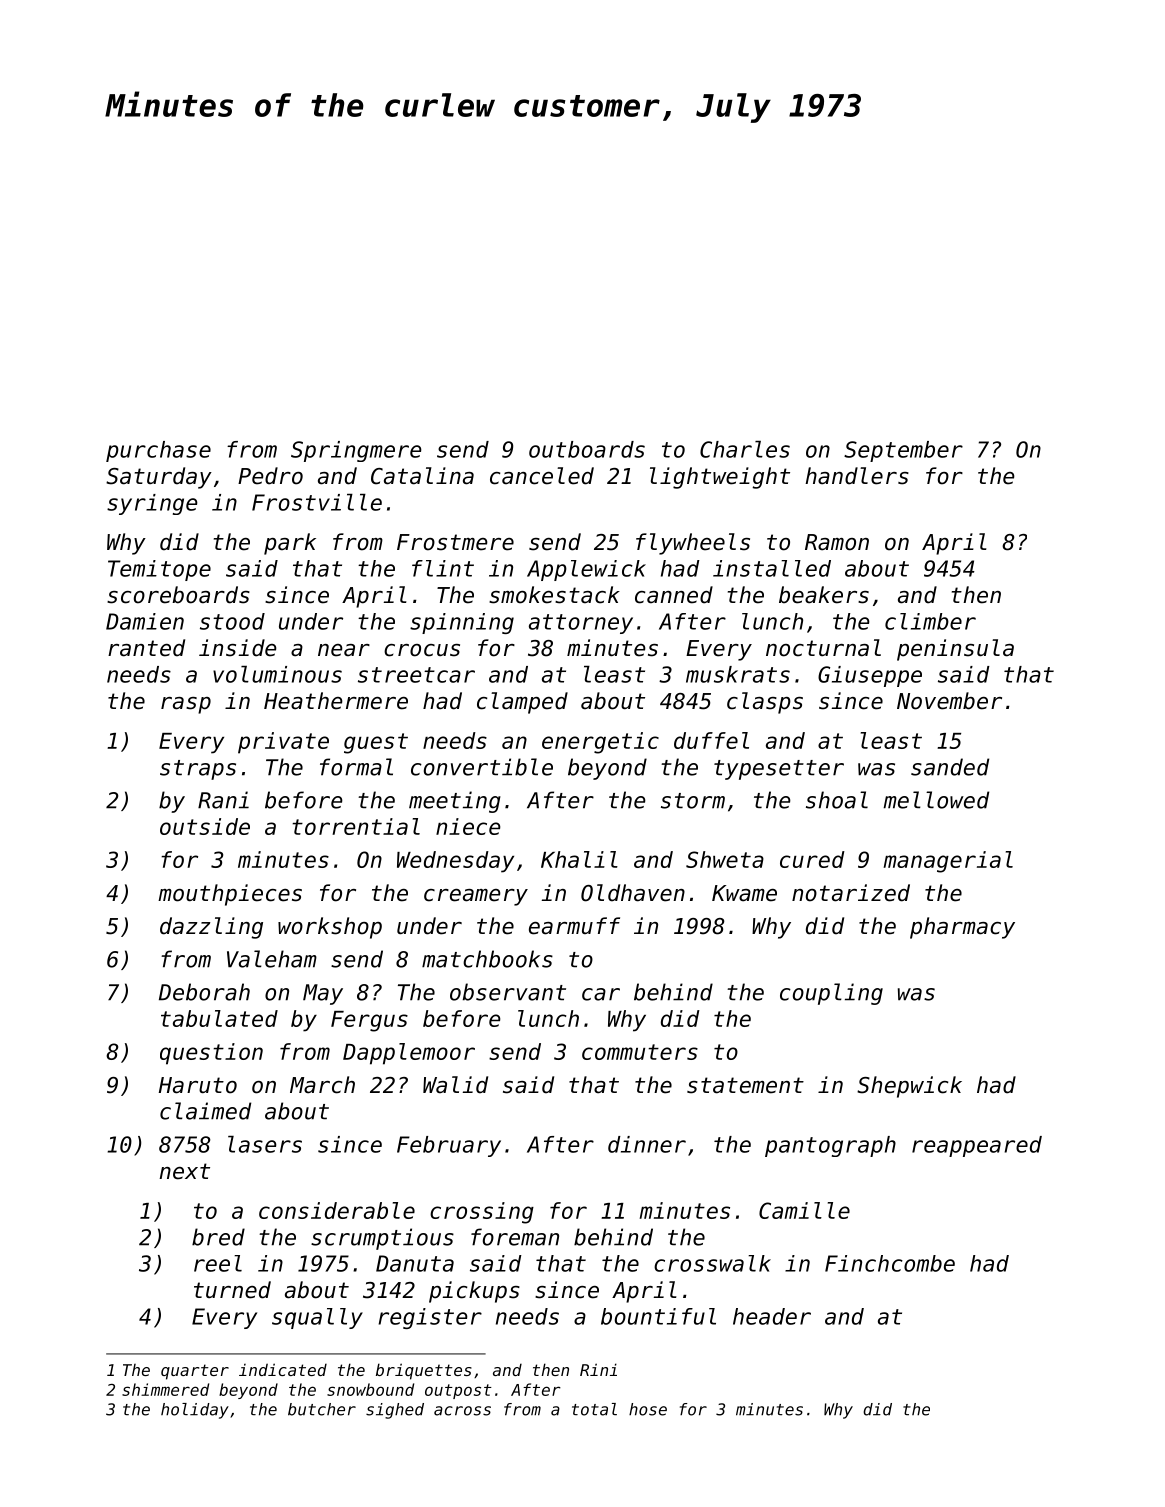 This screenshot has height=1507, width=1165. What do you see at coordinates (831, 994) in the screenshot?
I see `coupling` at bounding box center [831, 994].
